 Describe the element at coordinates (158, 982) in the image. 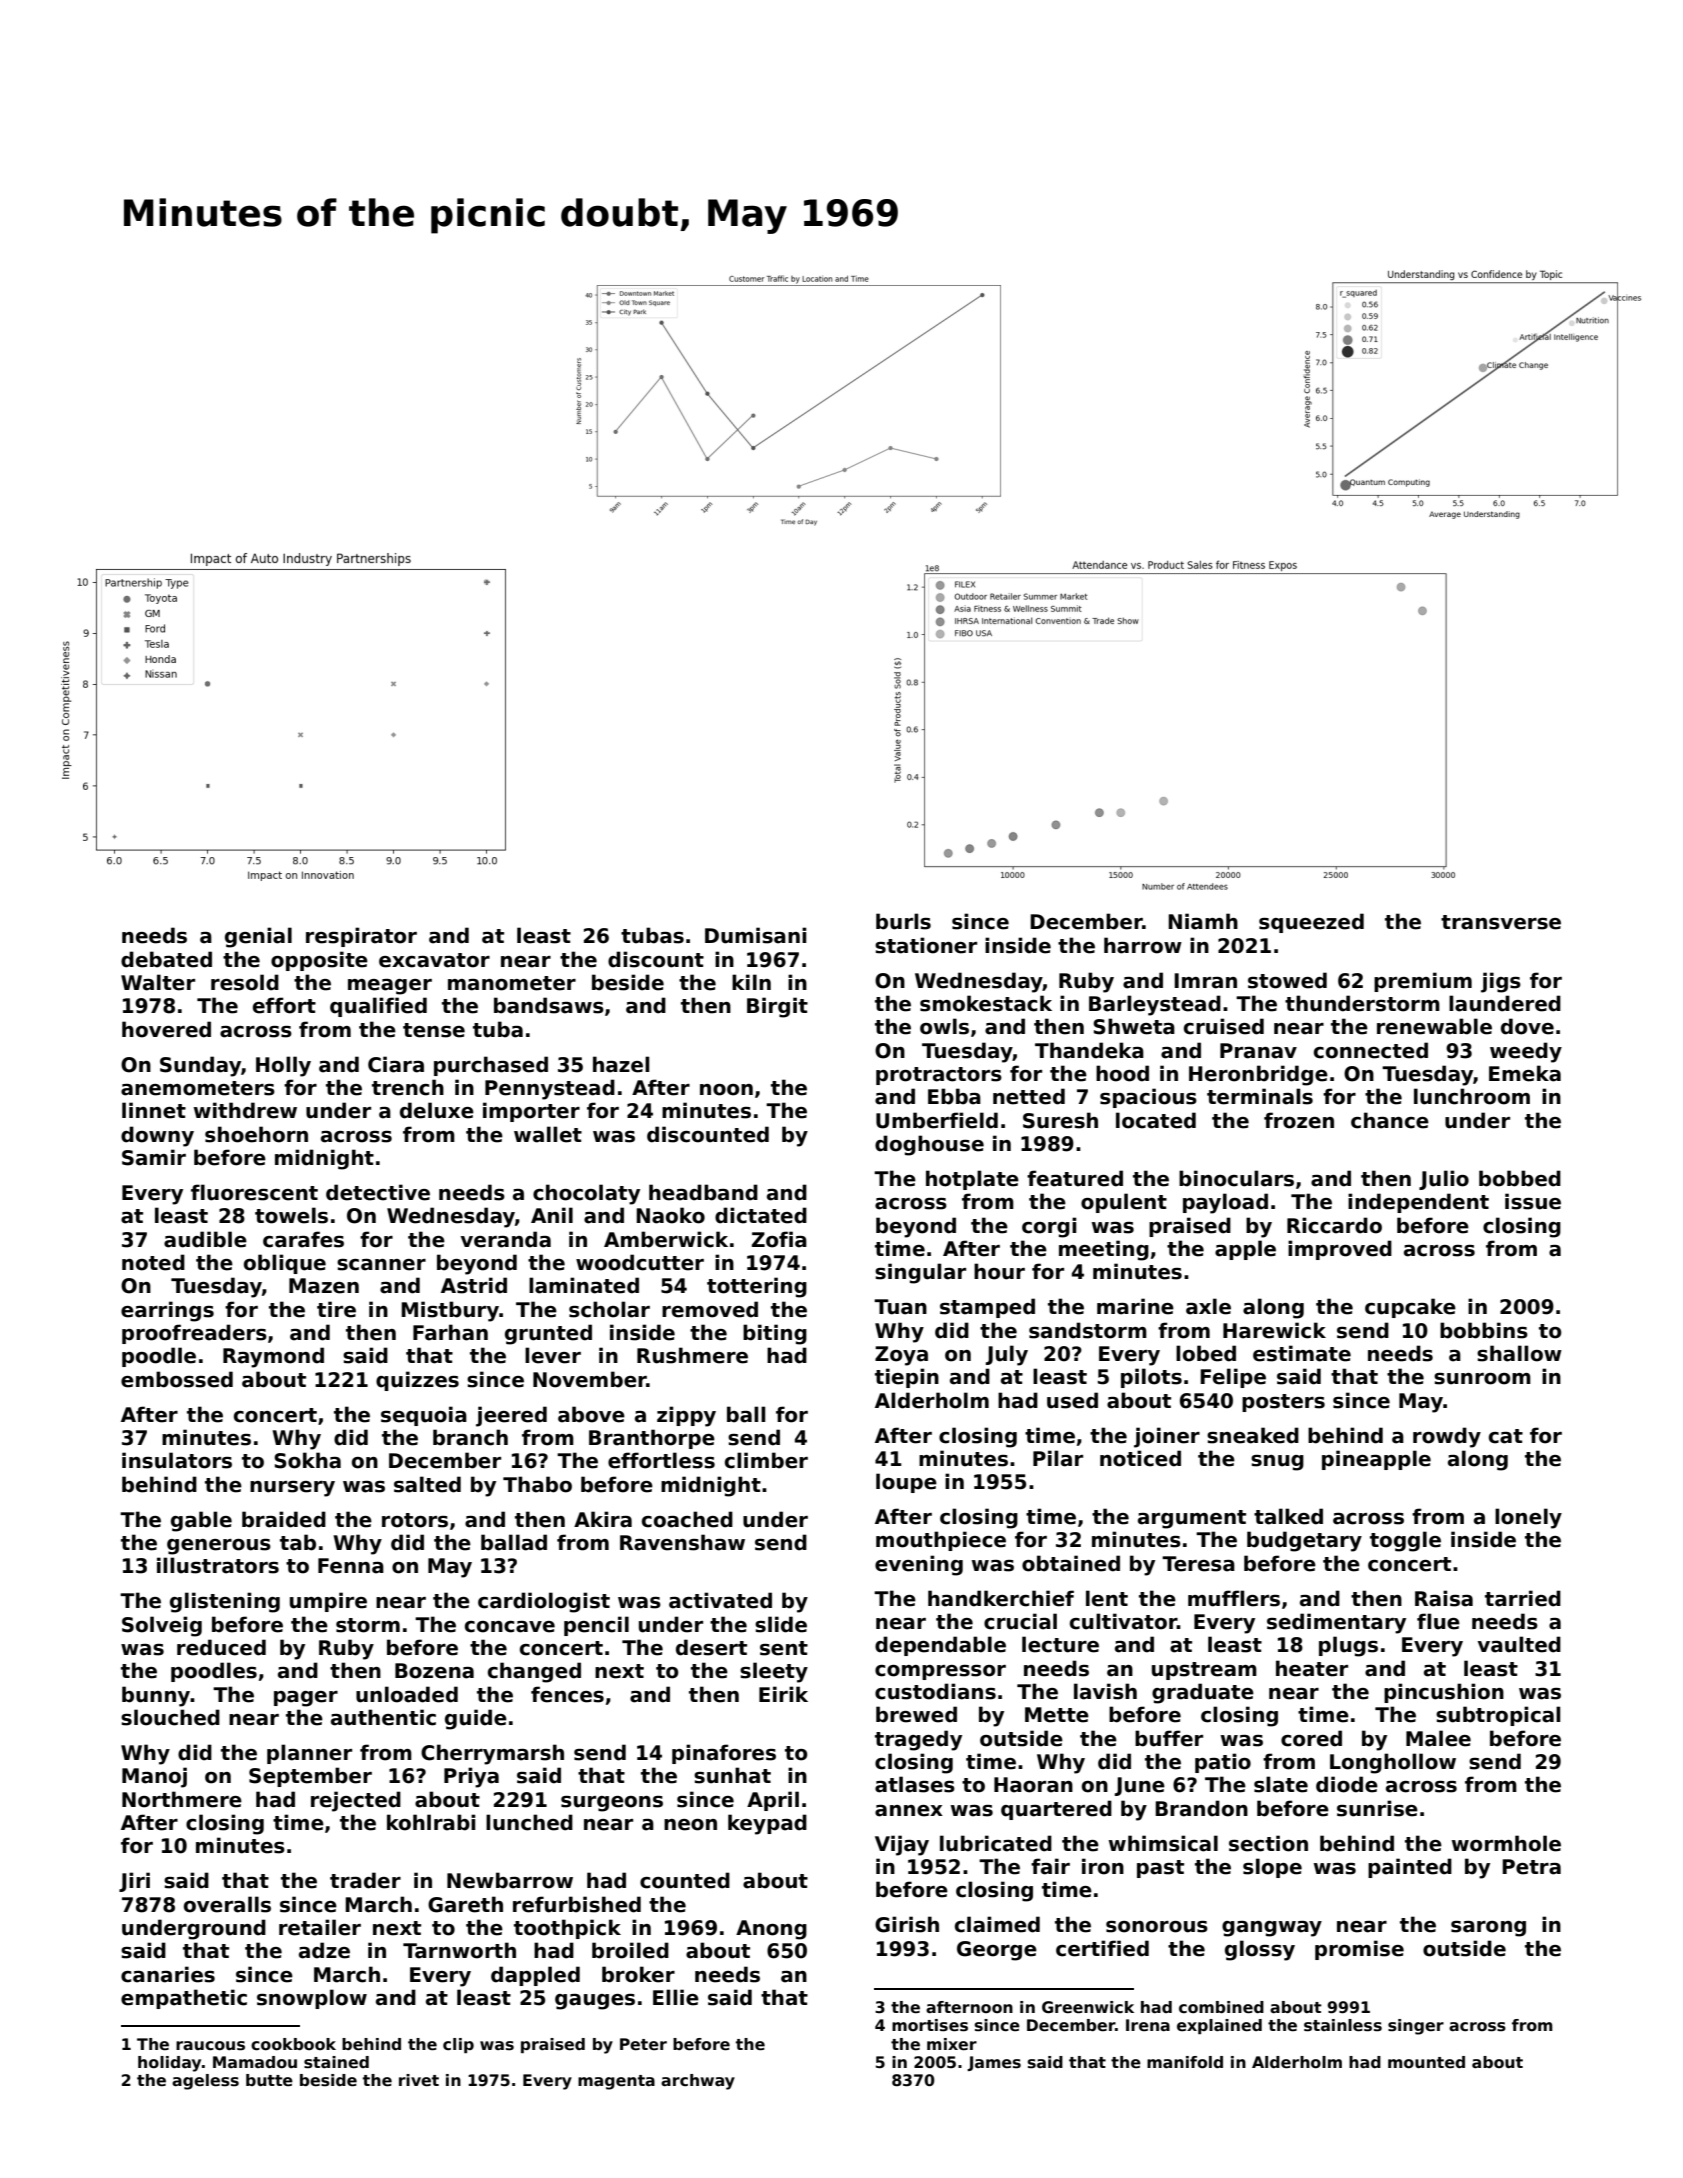

I see `Walter` at that location.
